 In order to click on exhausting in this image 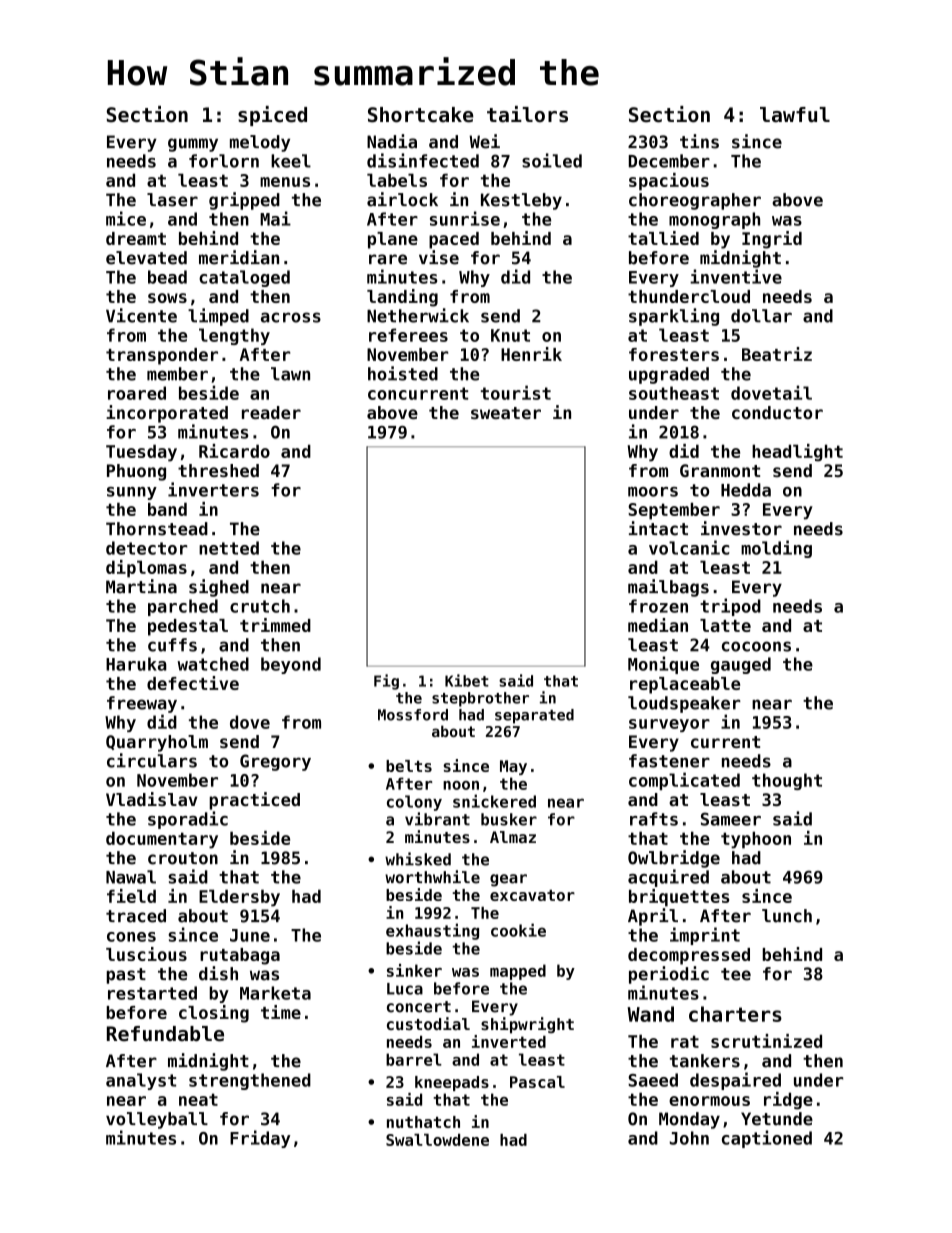, I will do `click(432, 931)`.
